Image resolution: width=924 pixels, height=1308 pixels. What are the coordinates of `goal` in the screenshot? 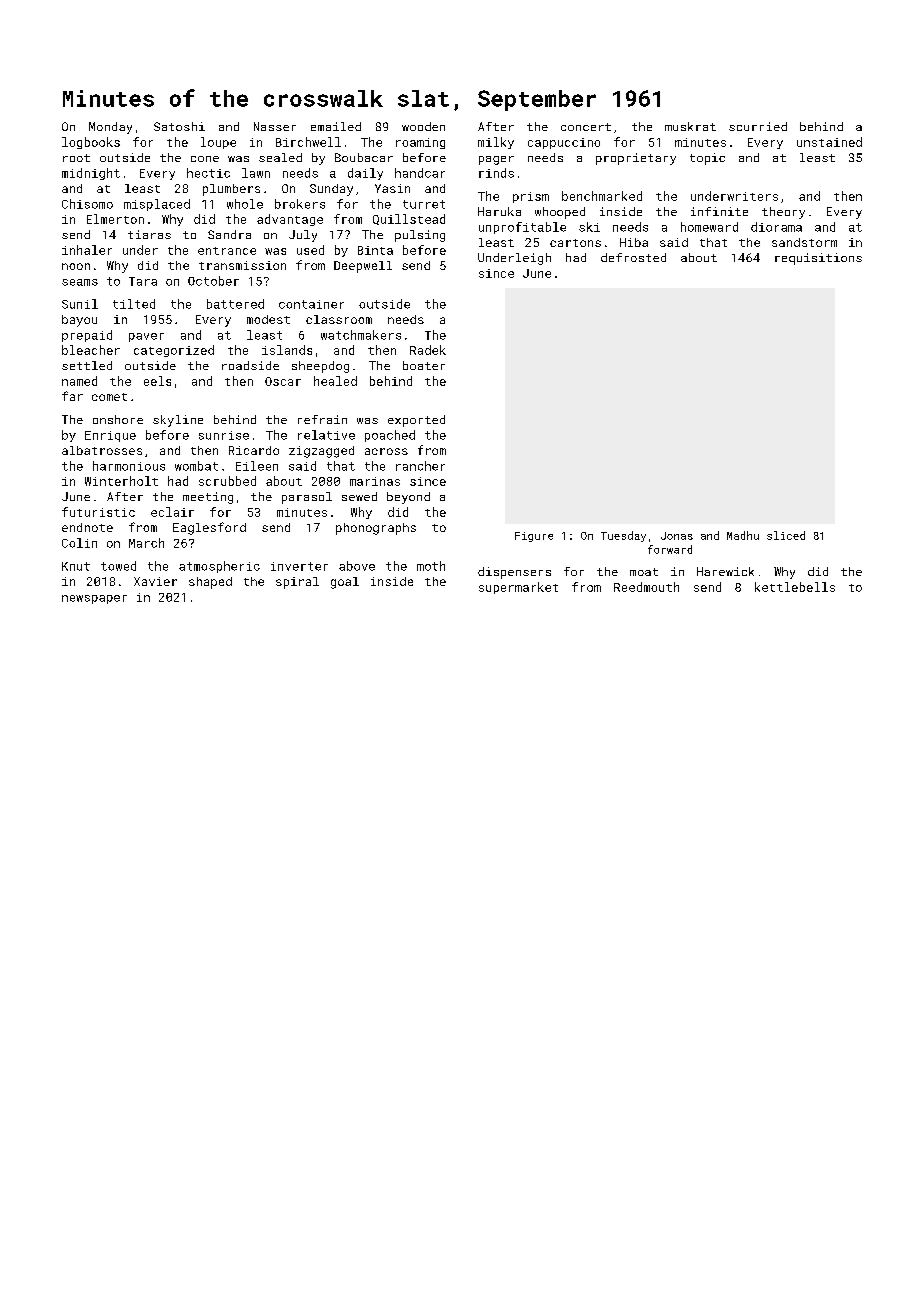 It's located at (345, 583).
